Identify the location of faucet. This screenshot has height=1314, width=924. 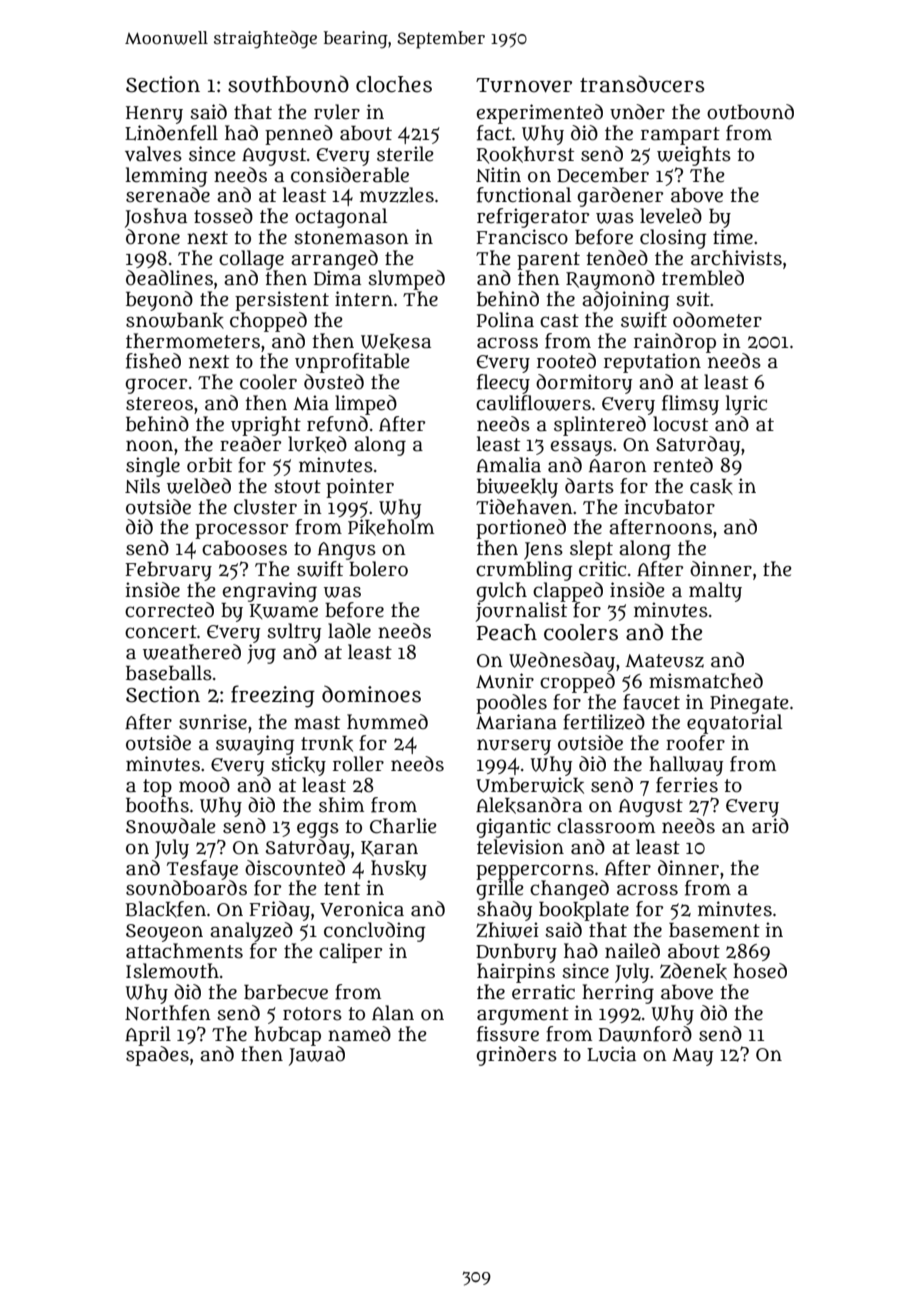
(651, 702).
